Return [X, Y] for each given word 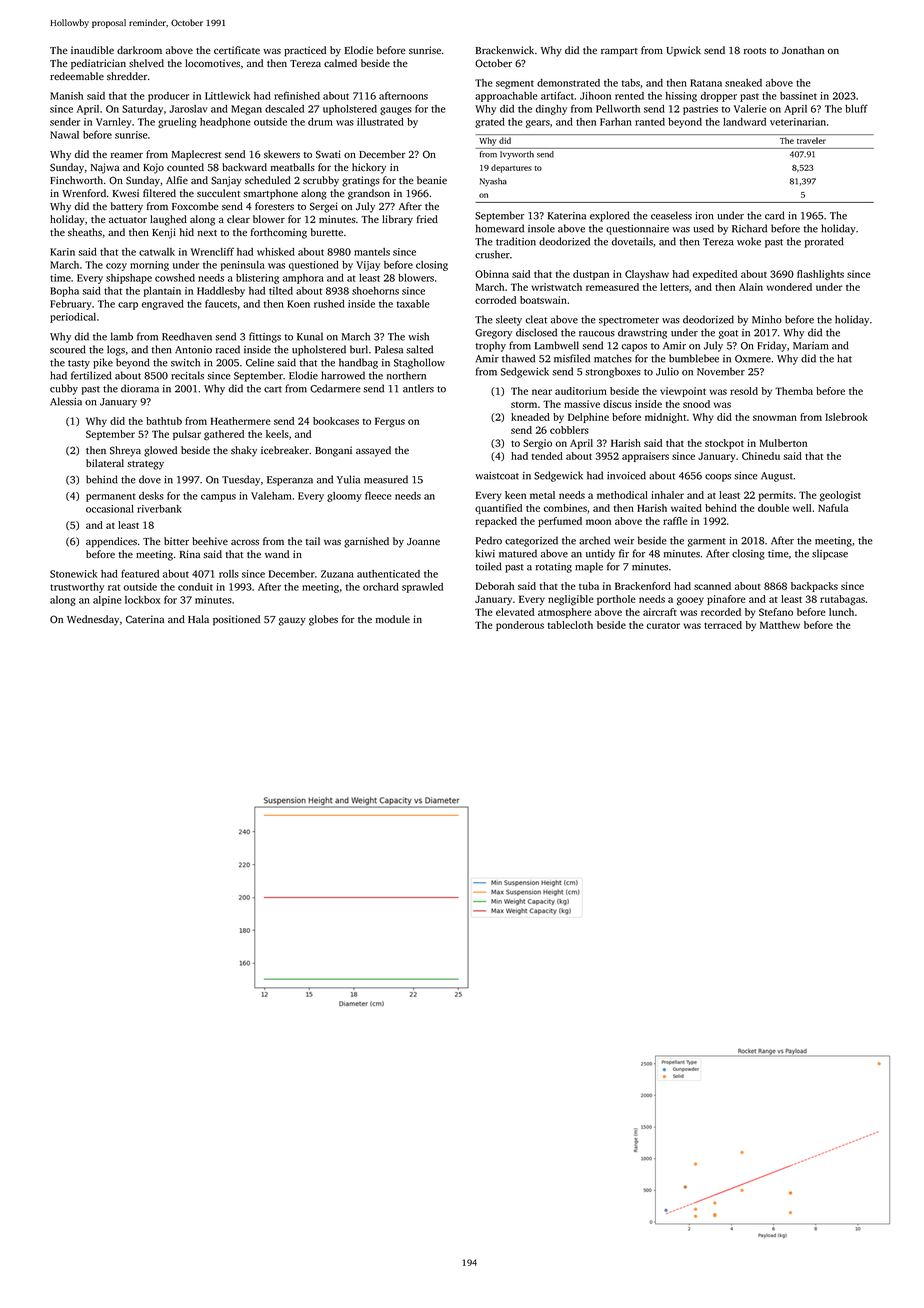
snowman [775, 418]
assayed [373, 451]
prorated [824, 242]
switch [185, 362]
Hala [198, 619]
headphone [225, 123]
